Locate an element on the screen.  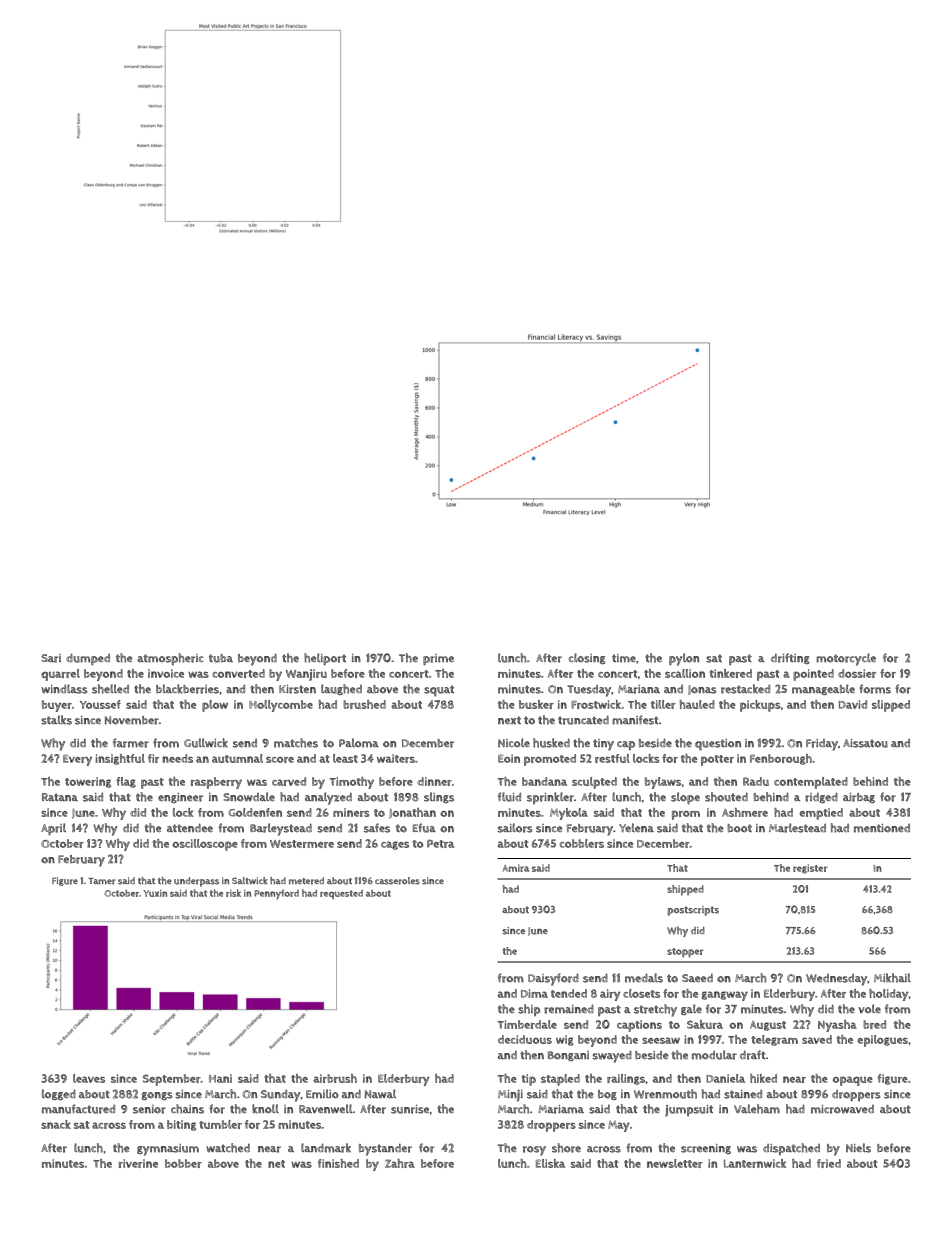
Tamer is located at coordinates (102, 881).
